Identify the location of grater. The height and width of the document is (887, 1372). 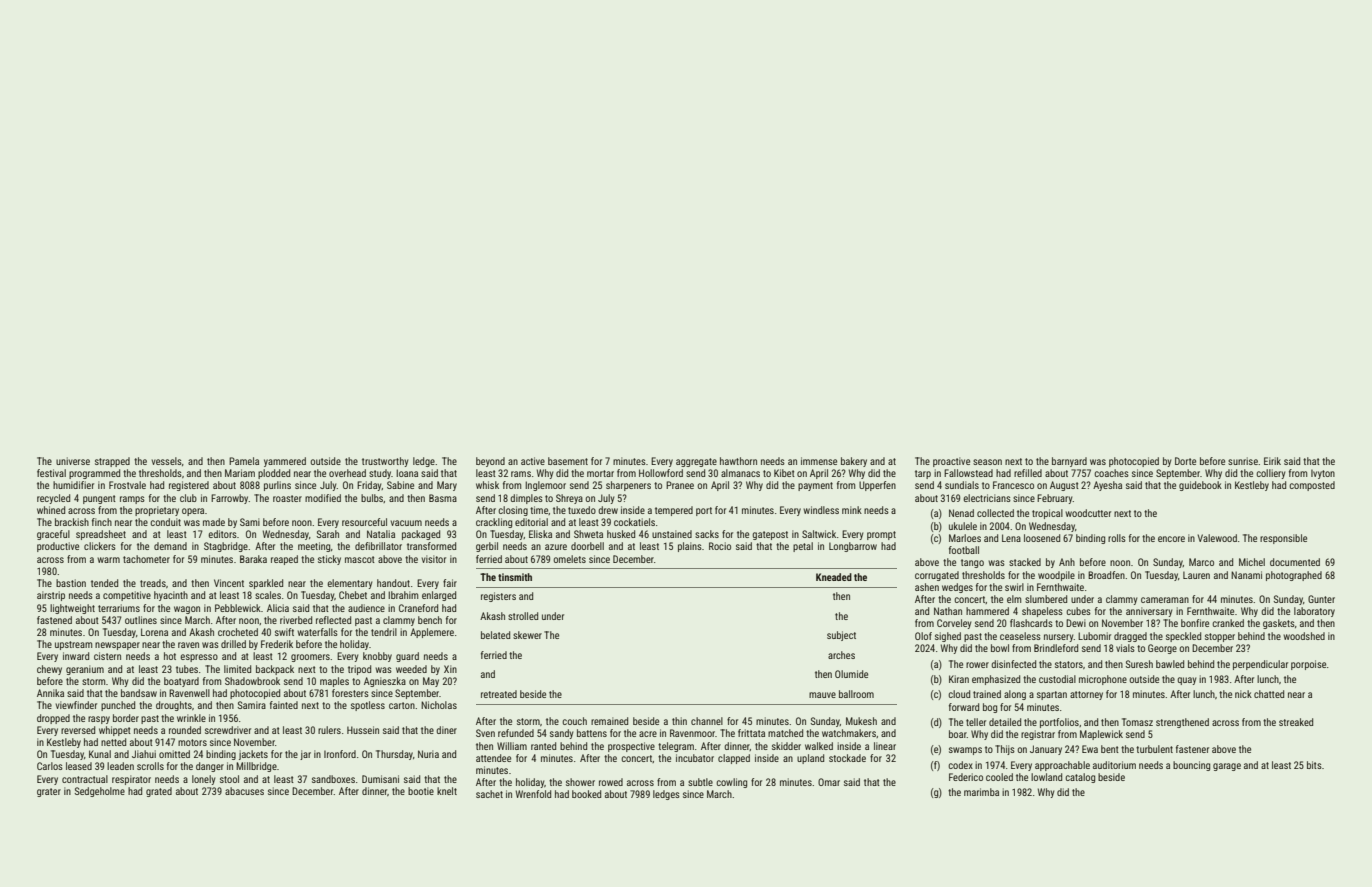
(49, 792).
